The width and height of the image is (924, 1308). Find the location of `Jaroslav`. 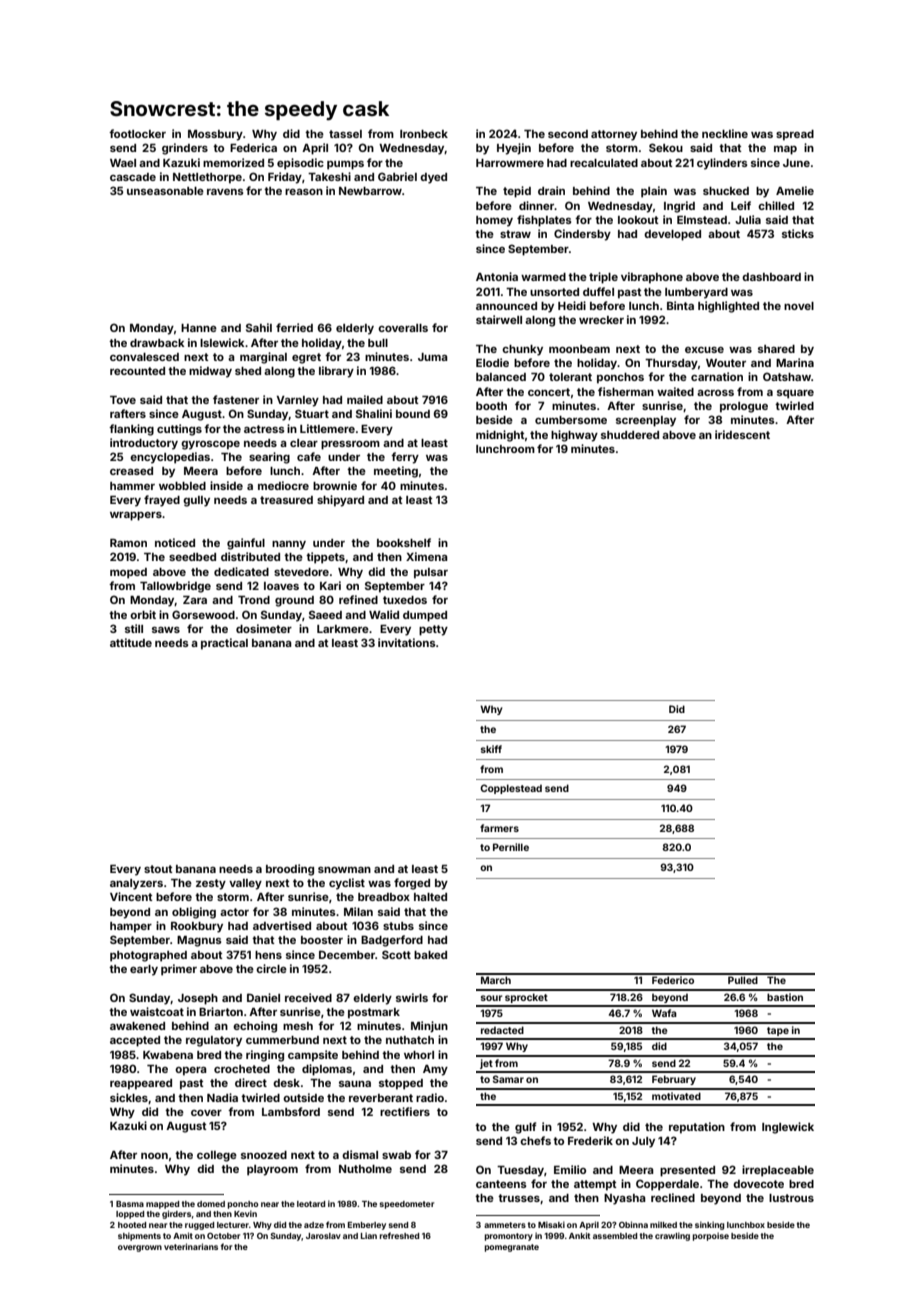

Jaroslav is located at coordinates (323, 1236).
